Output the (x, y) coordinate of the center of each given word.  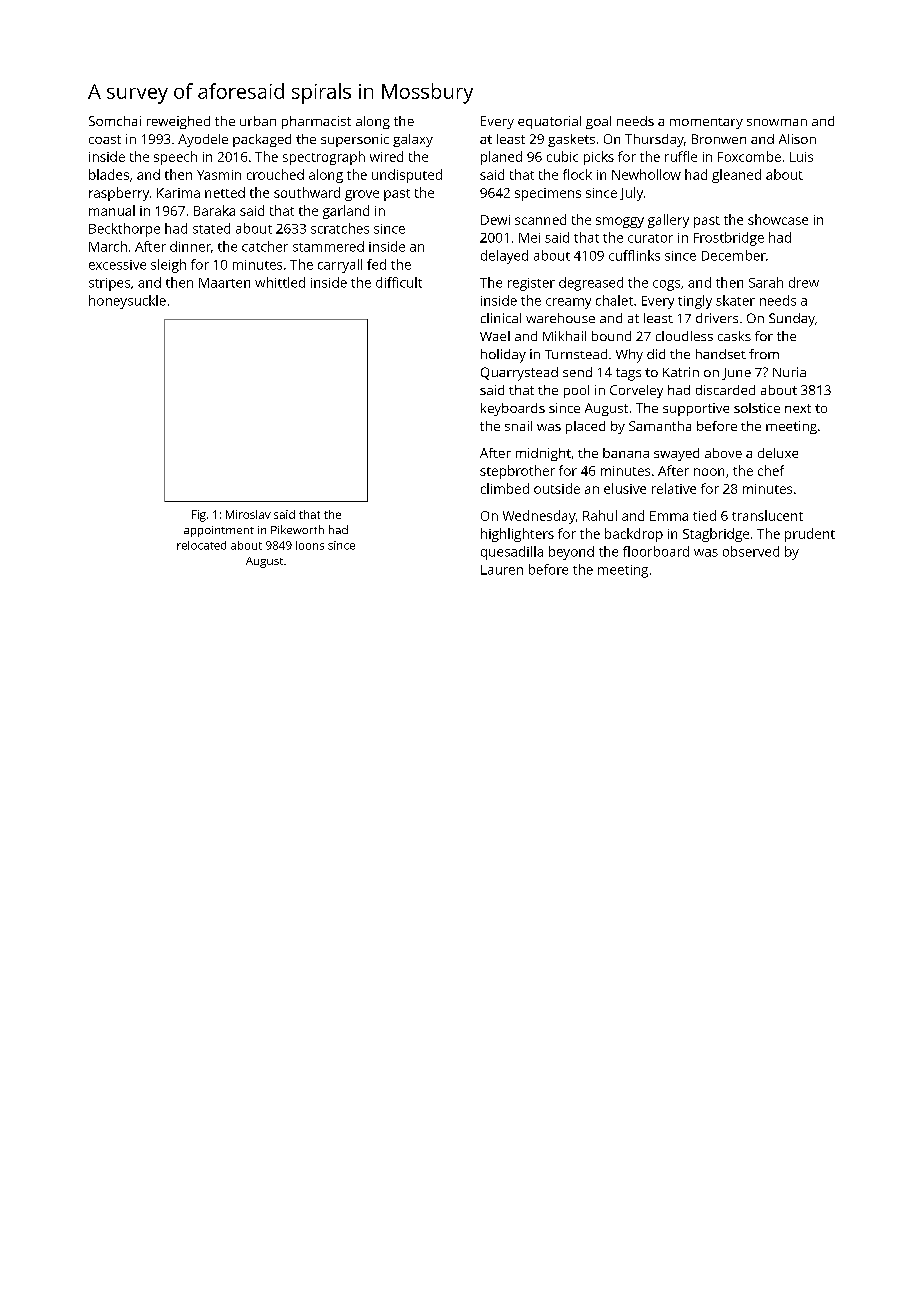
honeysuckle (127, 302)
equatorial (549, 122)
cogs (666, 285)
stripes (109, 284)
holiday (503, 356)
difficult (399, 282)
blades (109, 174)
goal (598, 122)
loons (310, 545)
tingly (695, 302)
